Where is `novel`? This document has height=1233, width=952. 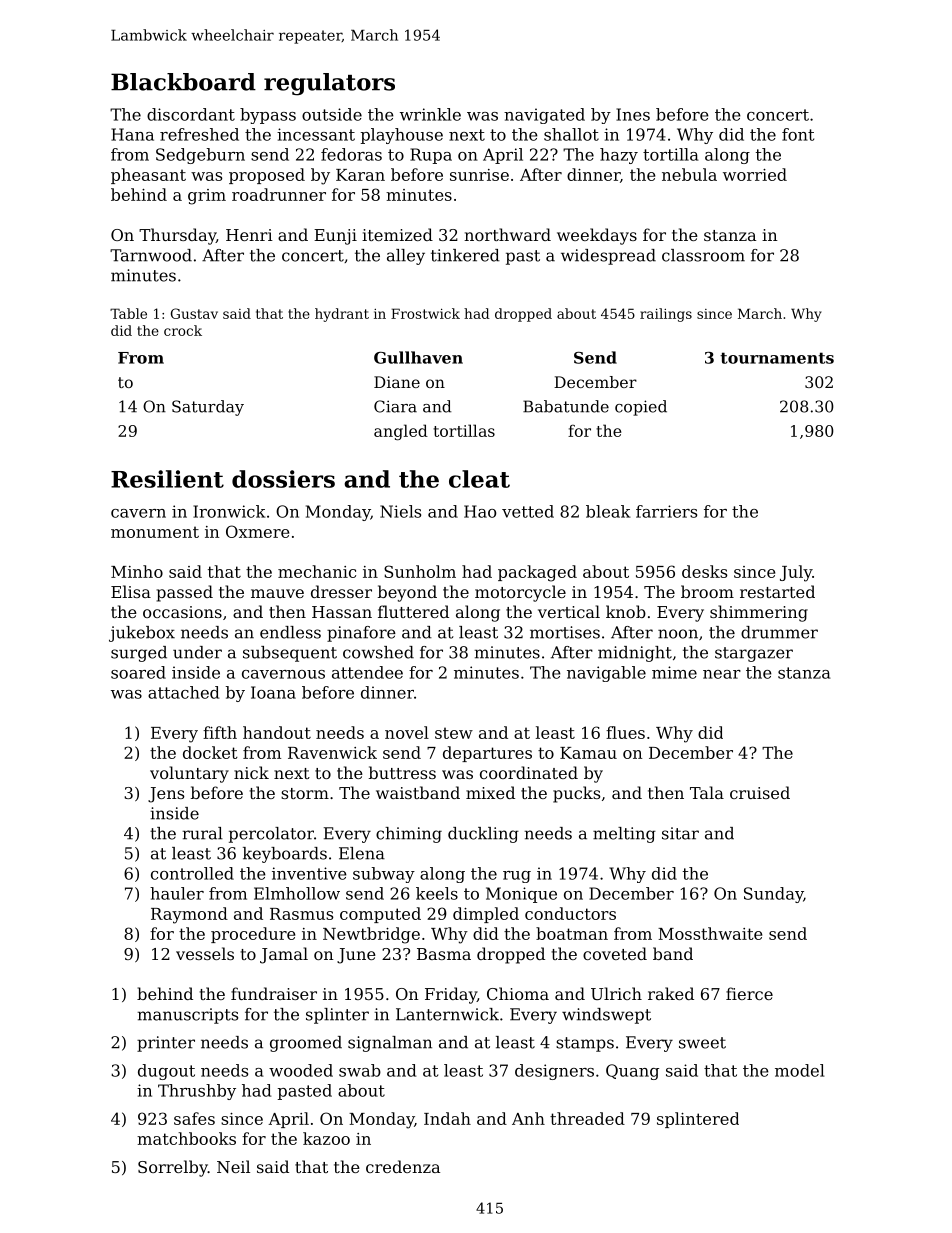 novel is located at coordinates (407, 732).
